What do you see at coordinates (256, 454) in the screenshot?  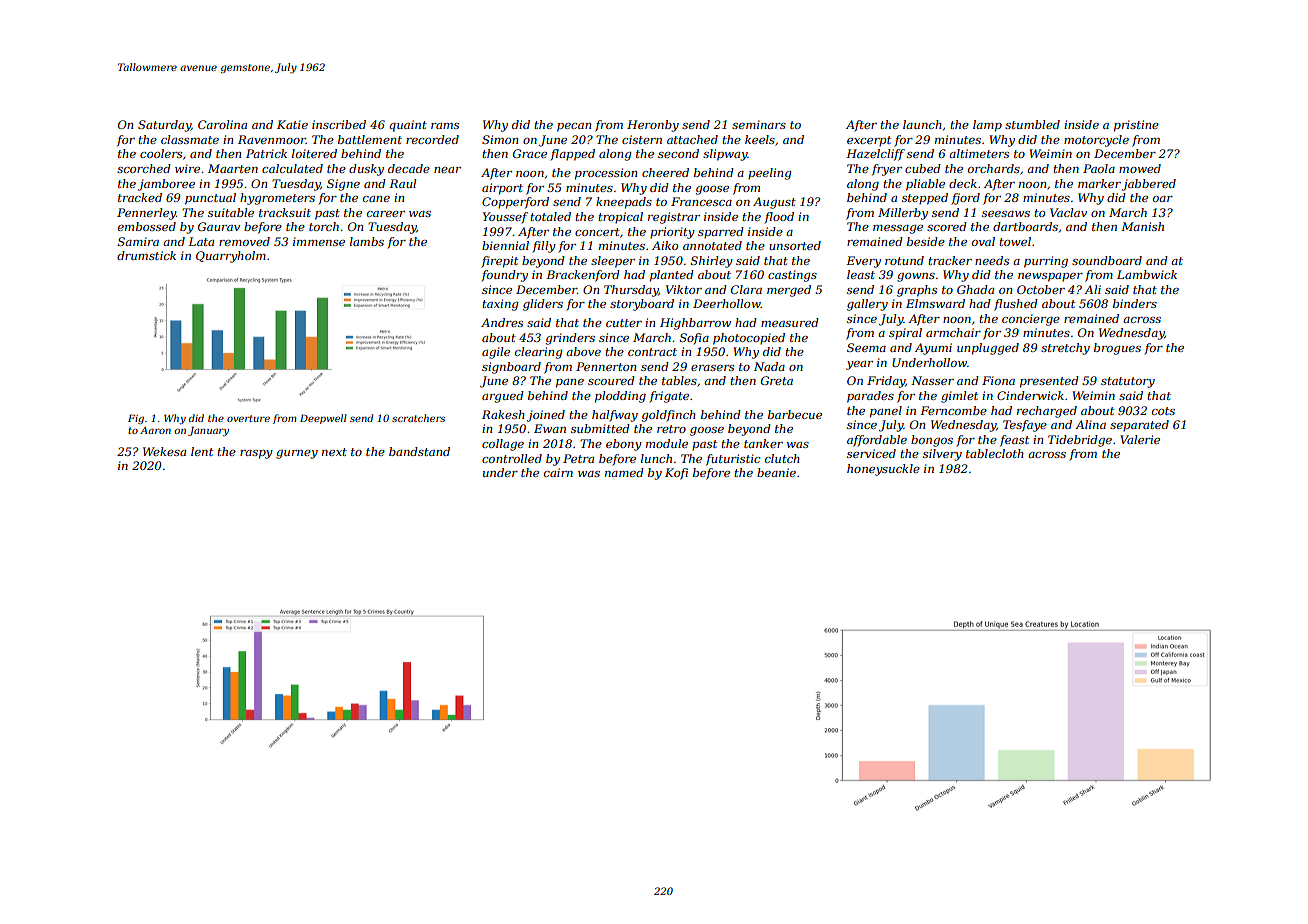 I see `raspy` at bounding box center [256, 454].
